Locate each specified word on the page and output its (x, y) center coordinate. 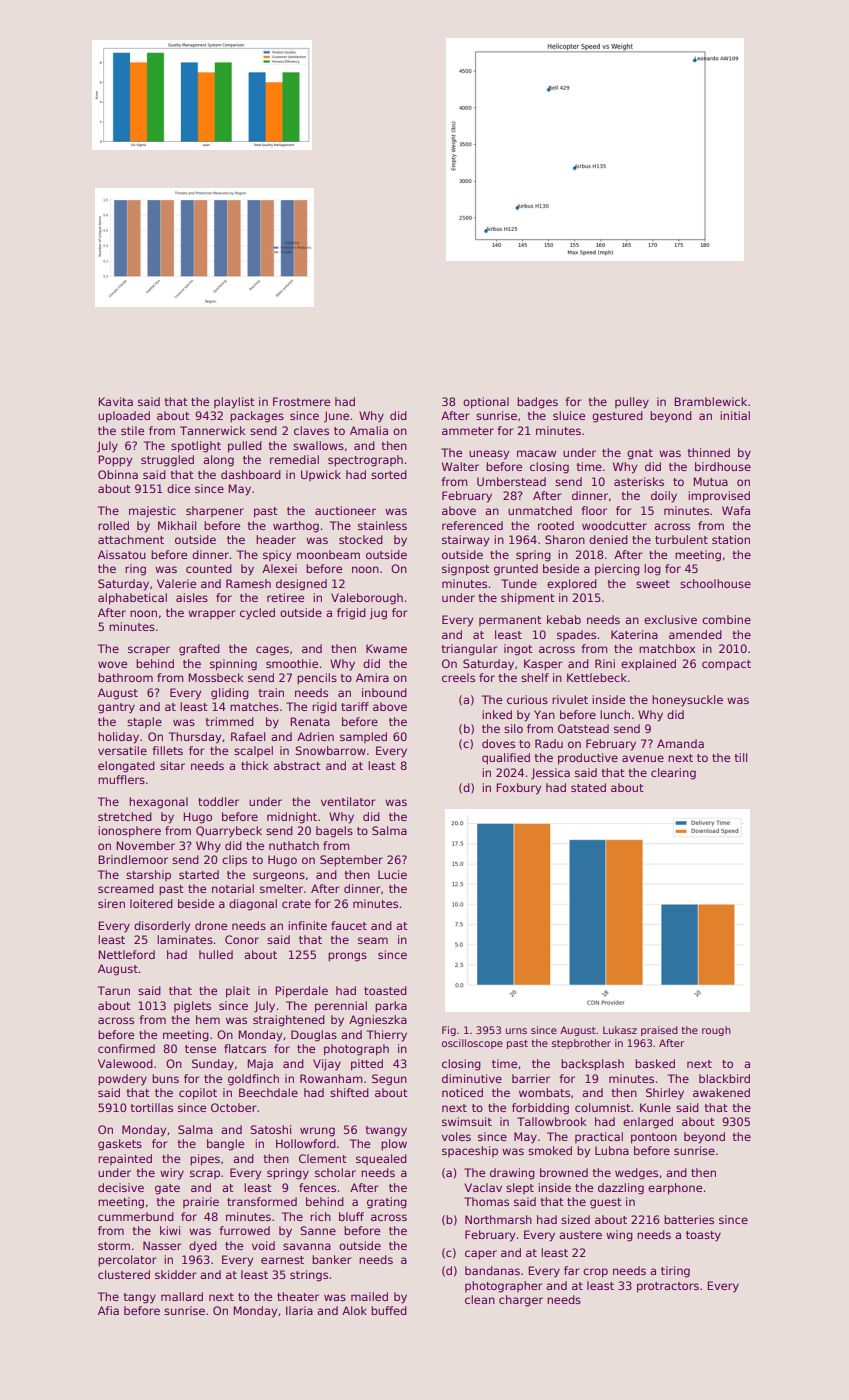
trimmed (229, 721)
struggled (167, 461)
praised (659, 1031)
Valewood (125, 1063)
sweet (653, 584)
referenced (472, 525)
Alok (354, 1310)
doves (498, 743)
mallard (182, 1296)
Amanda (680, 743)
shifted (349, 1092)
